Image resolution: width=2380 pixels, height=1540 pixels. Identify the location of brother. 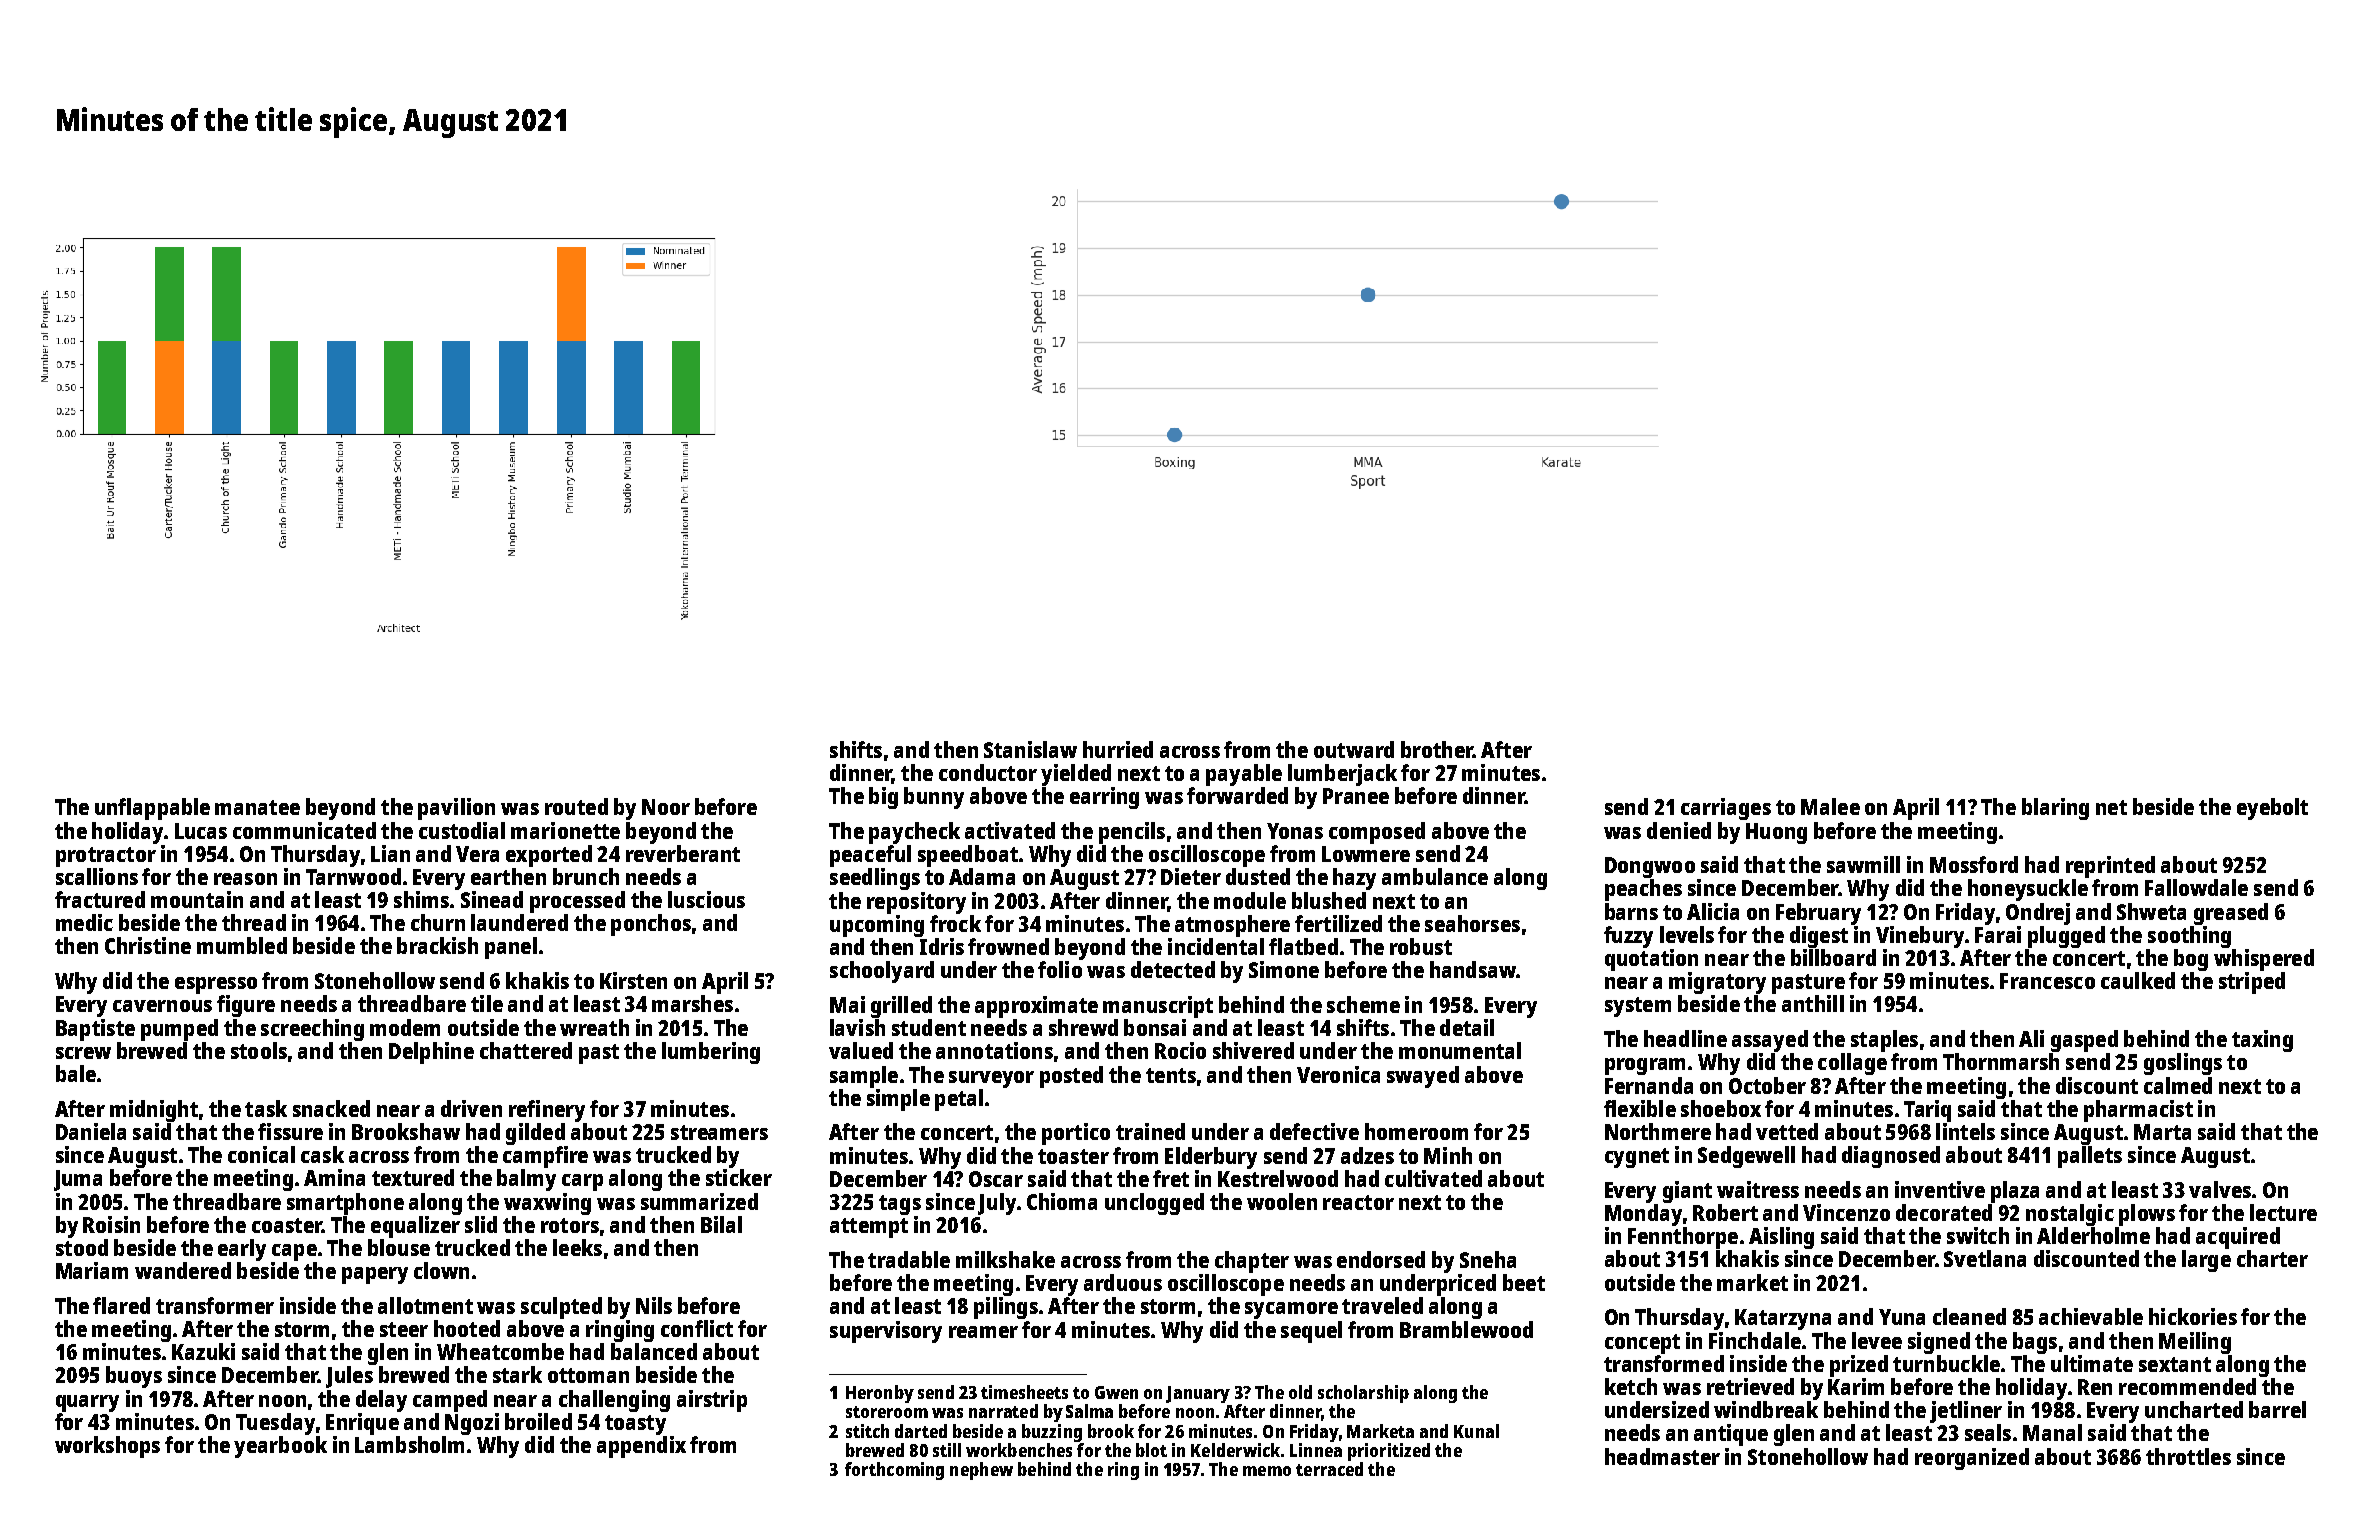
(1437, 749).
